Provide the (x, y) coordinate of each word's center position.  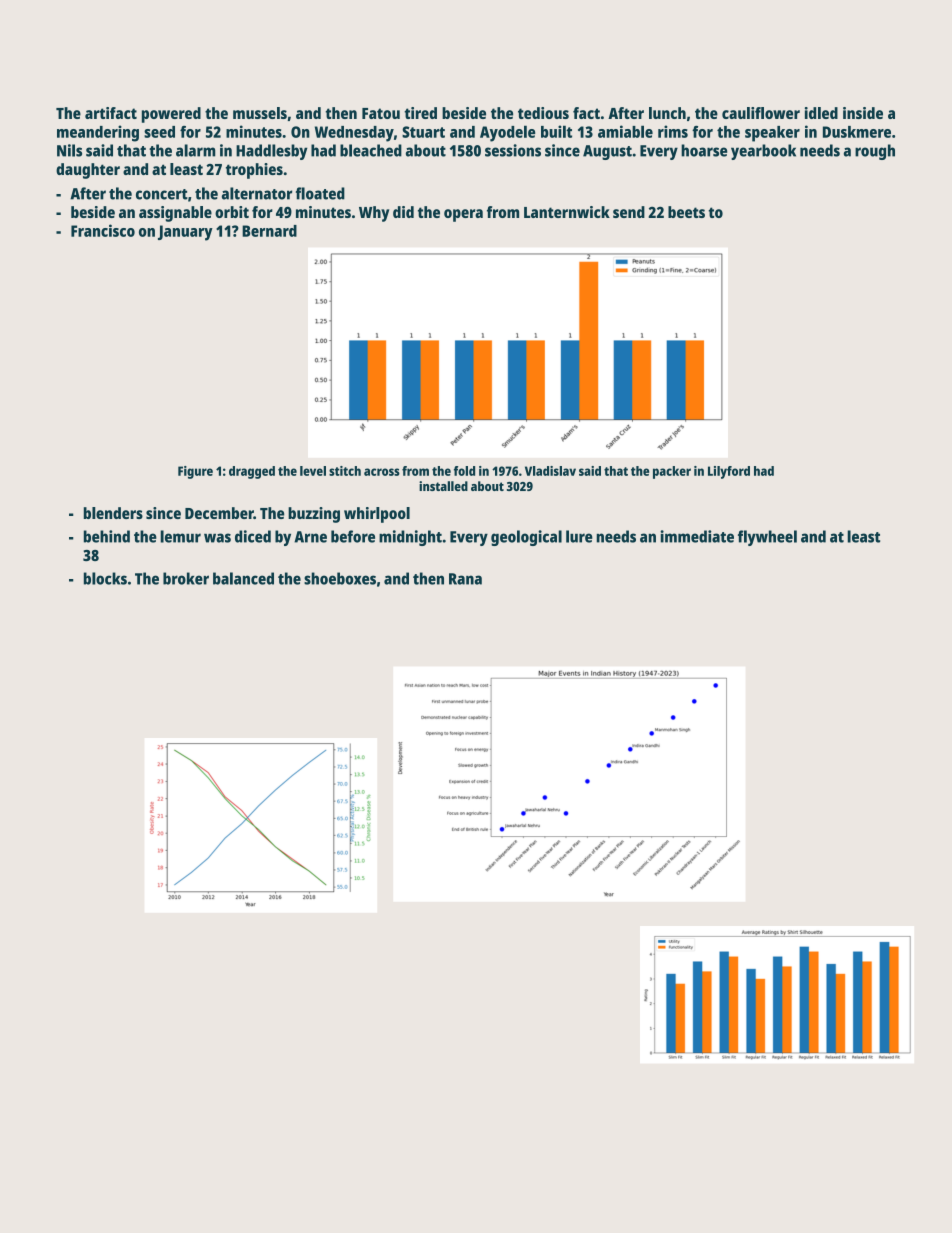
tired (420, 113)
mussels (260, 113)
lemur (180, 536)
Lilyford (729, 472)
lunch (667, 113)
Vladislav (550, 471)
